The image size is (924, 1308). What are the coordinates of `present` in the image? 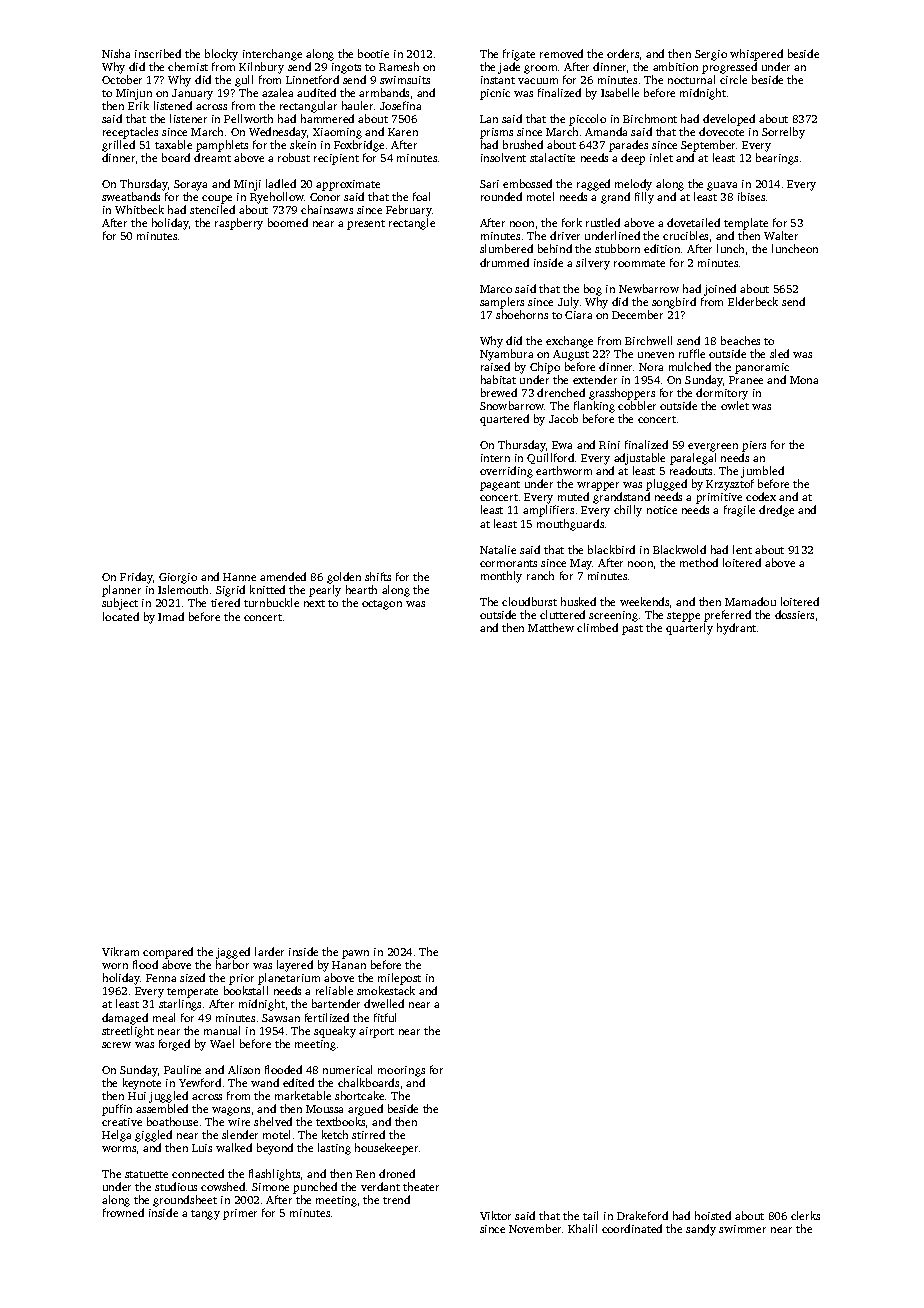 It's located at (366, 225).
